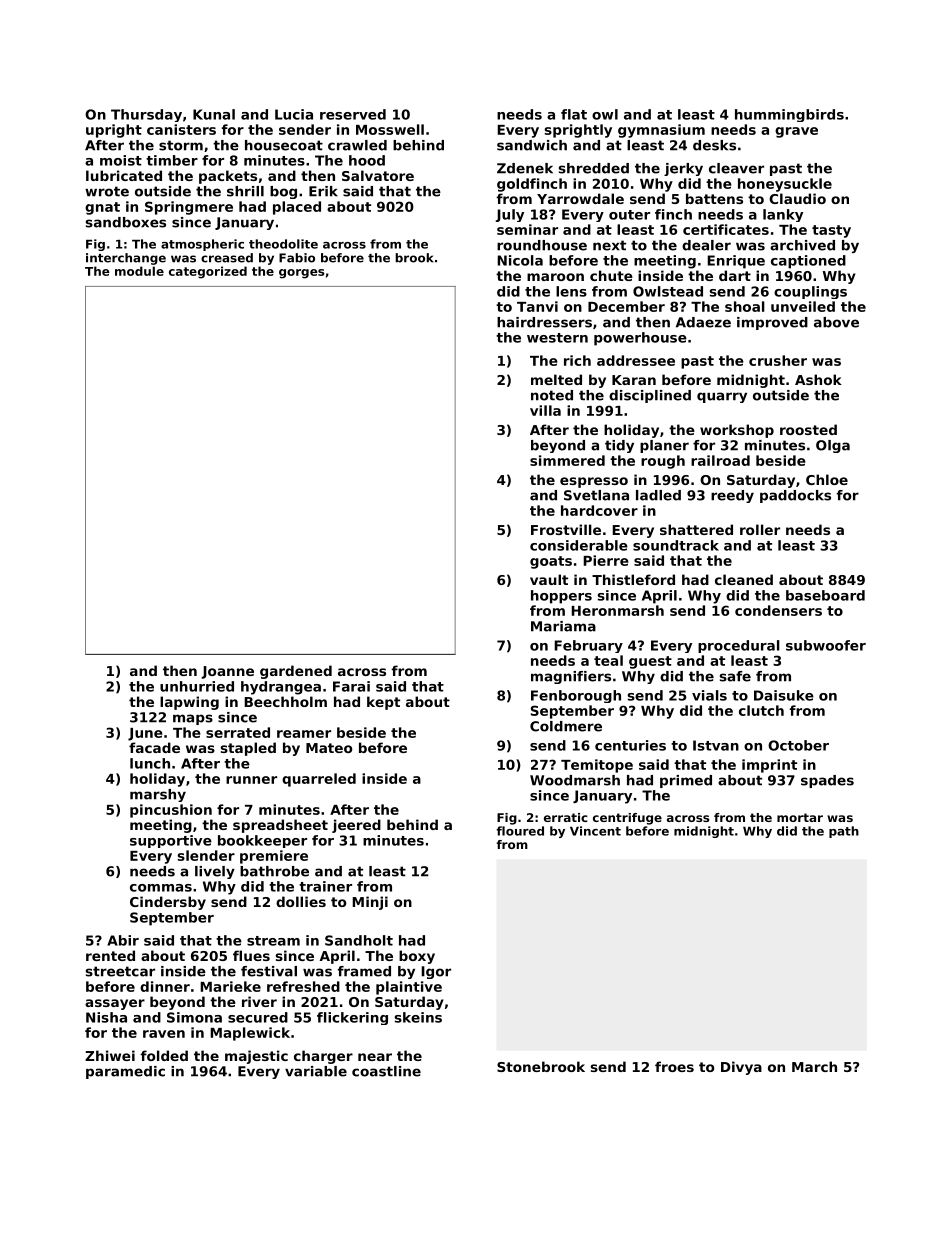 The height and width of the document is (1233, 952). I want to click on categorized, so click(208, 272).
